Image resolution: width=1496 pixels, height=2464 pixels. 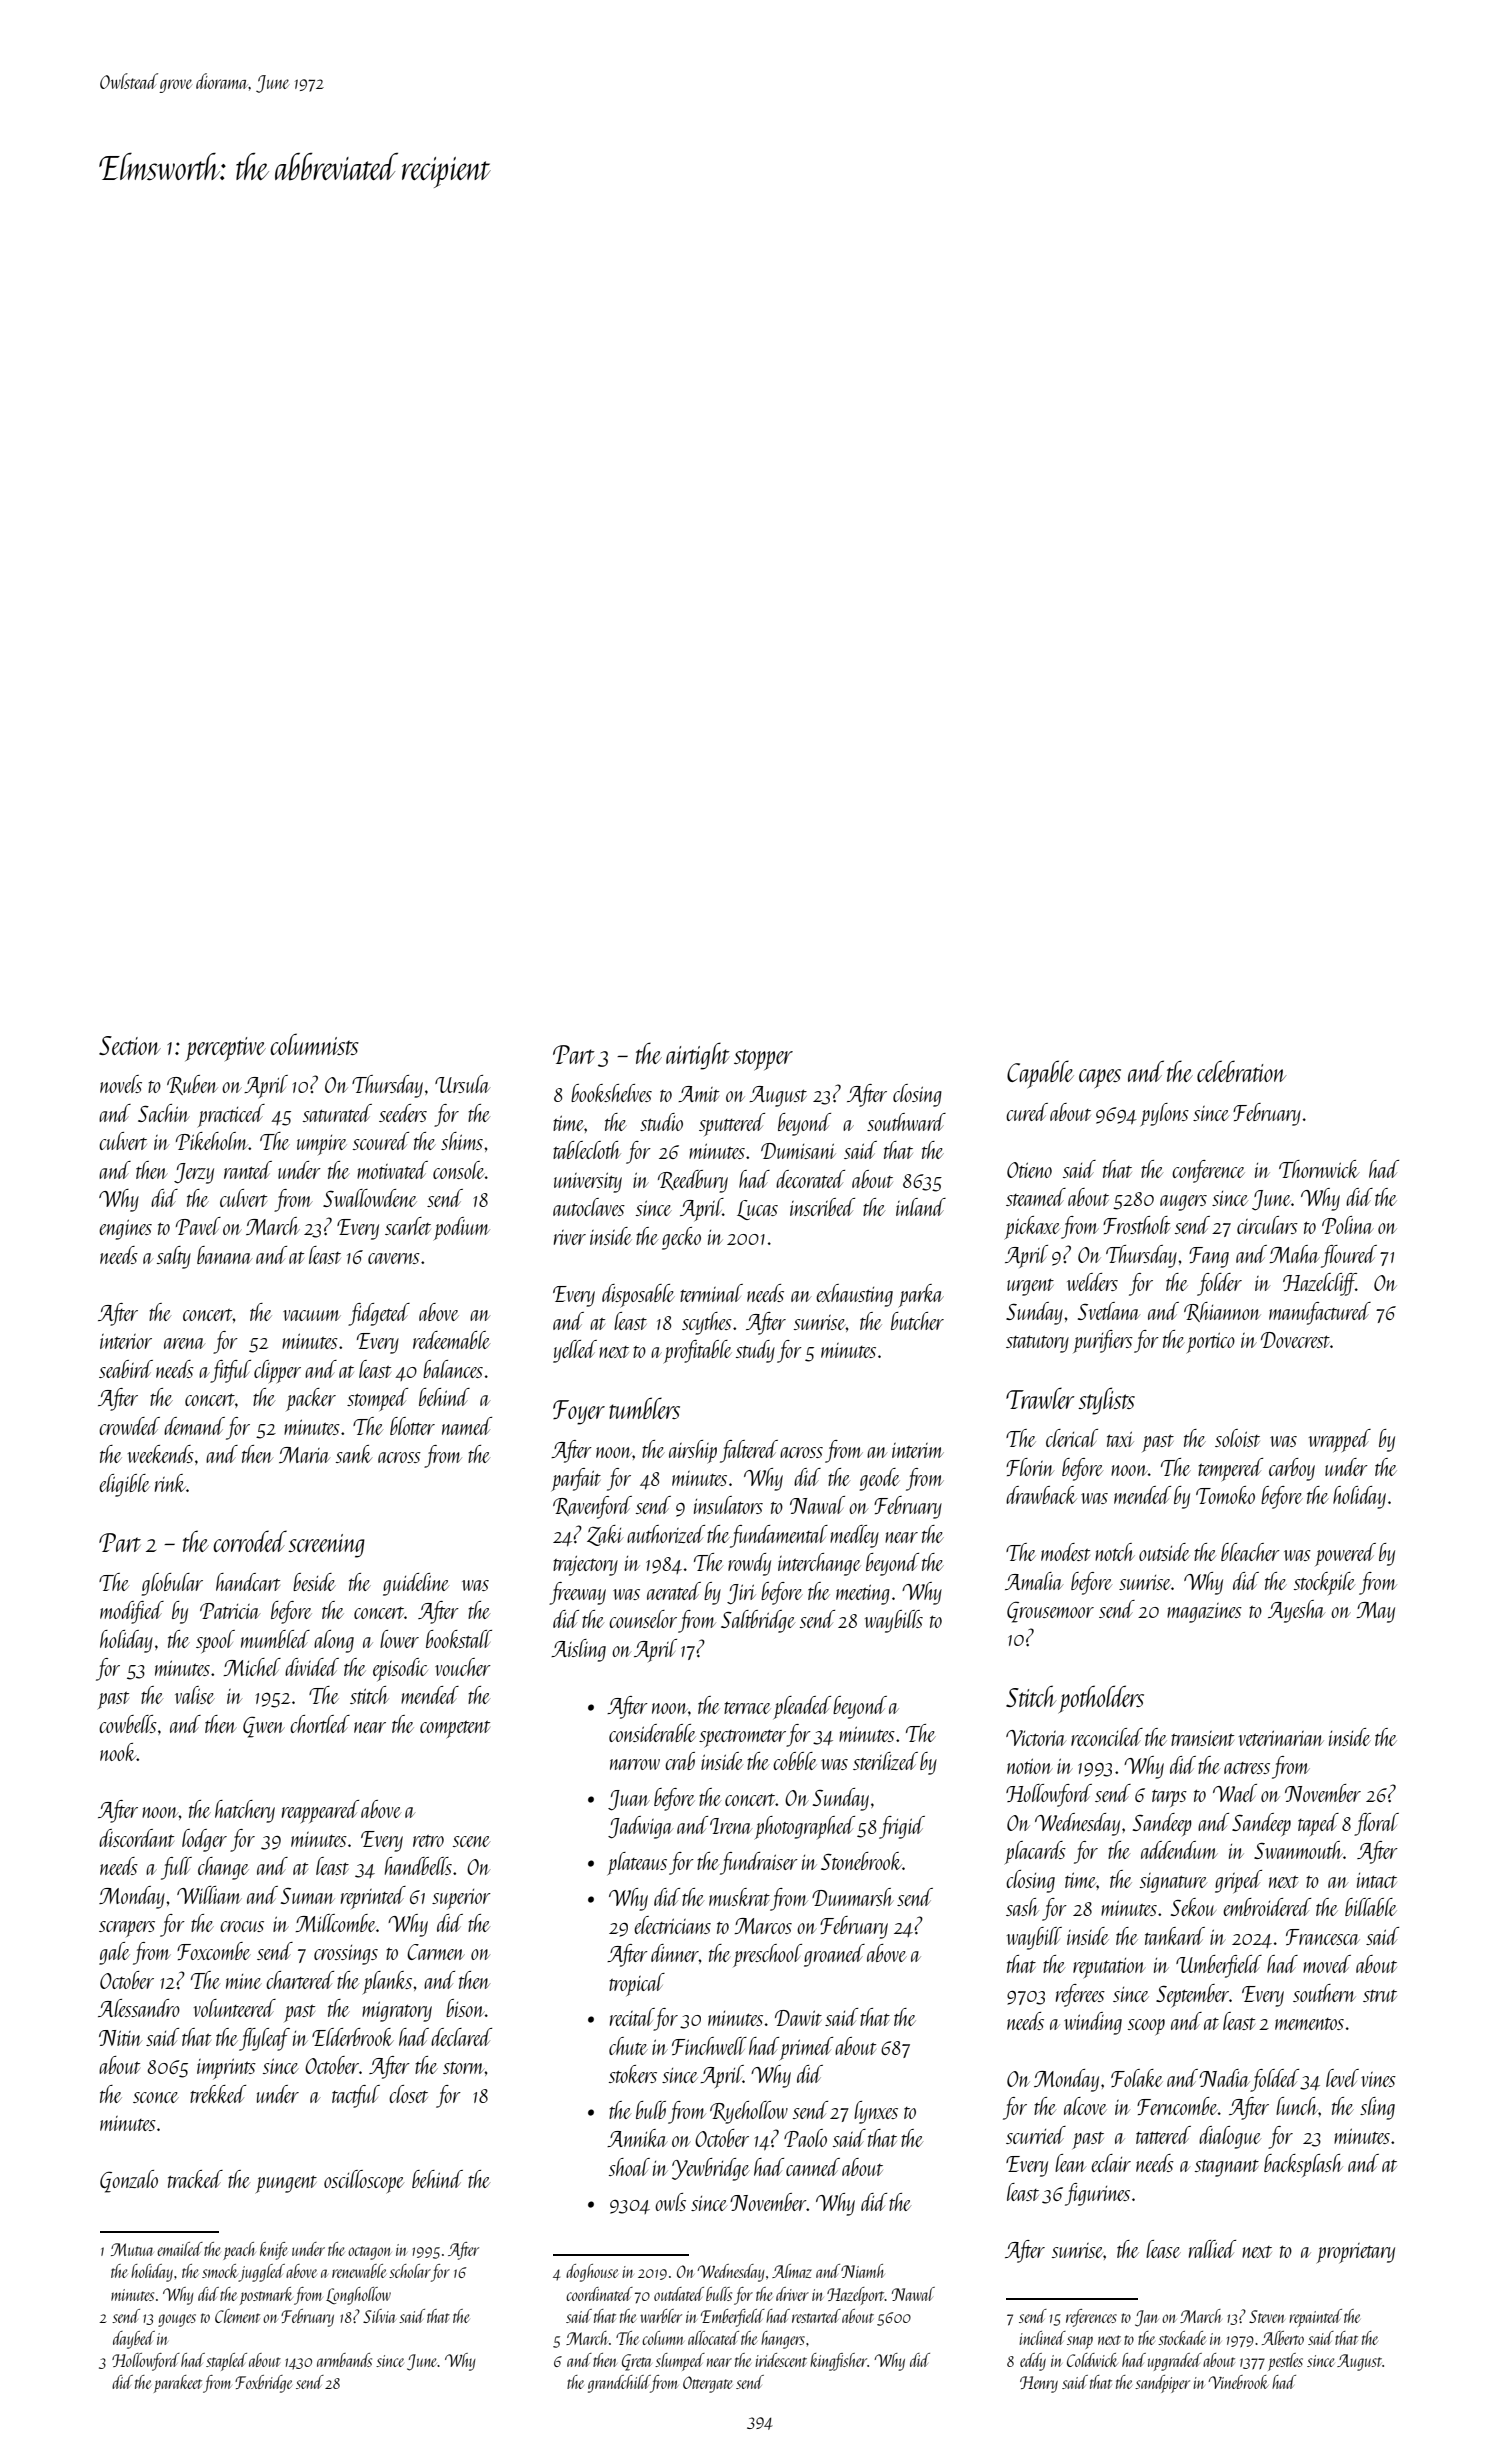 I want to click on airtight, so click(x=698, y=1056).
